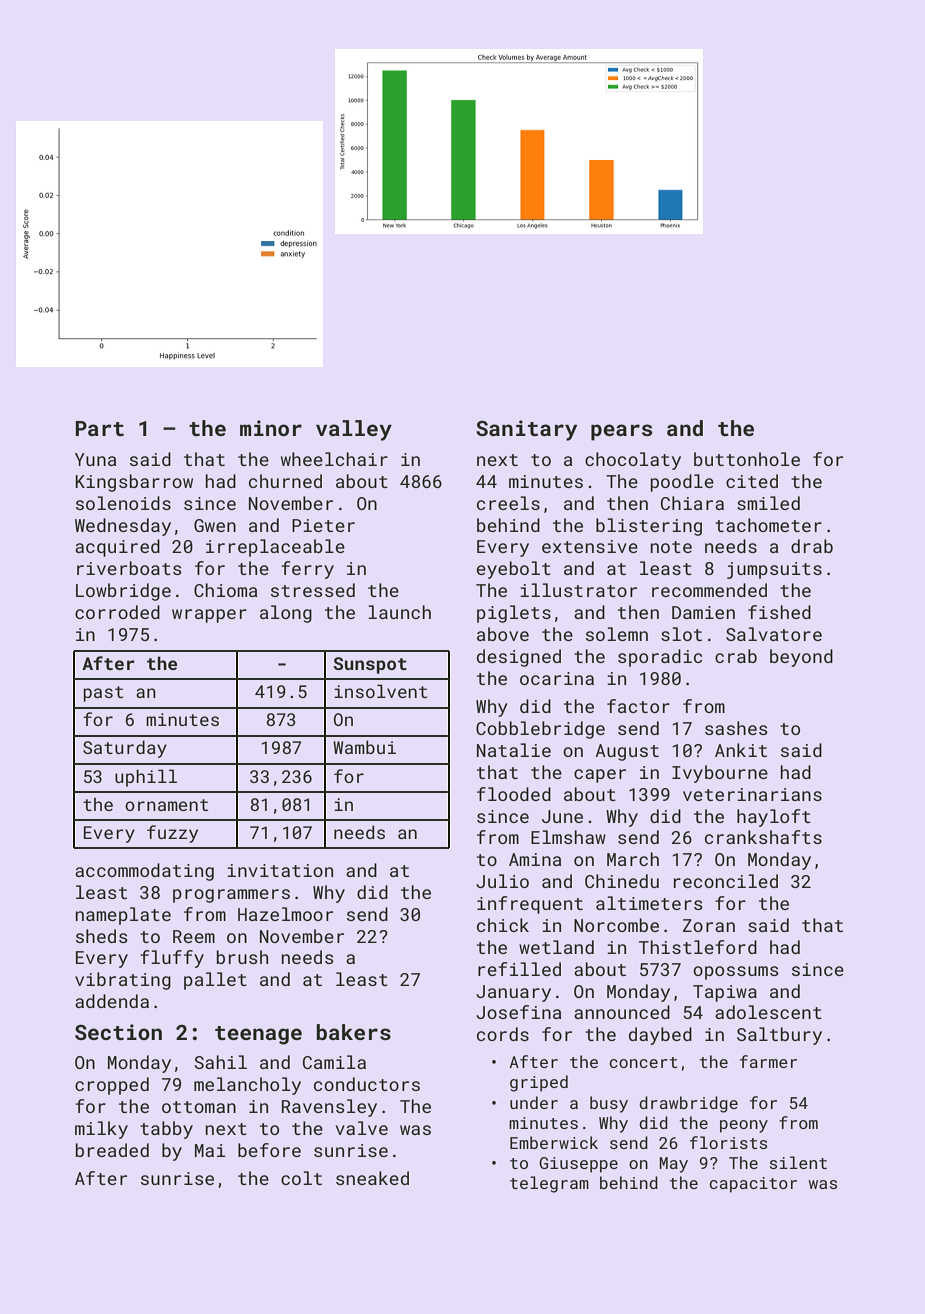 Image resolution: width=925 pixels, height=1314 pixels. Describe the element at coordinates (503, 634) in the screenshot. I see `above` at that location.
